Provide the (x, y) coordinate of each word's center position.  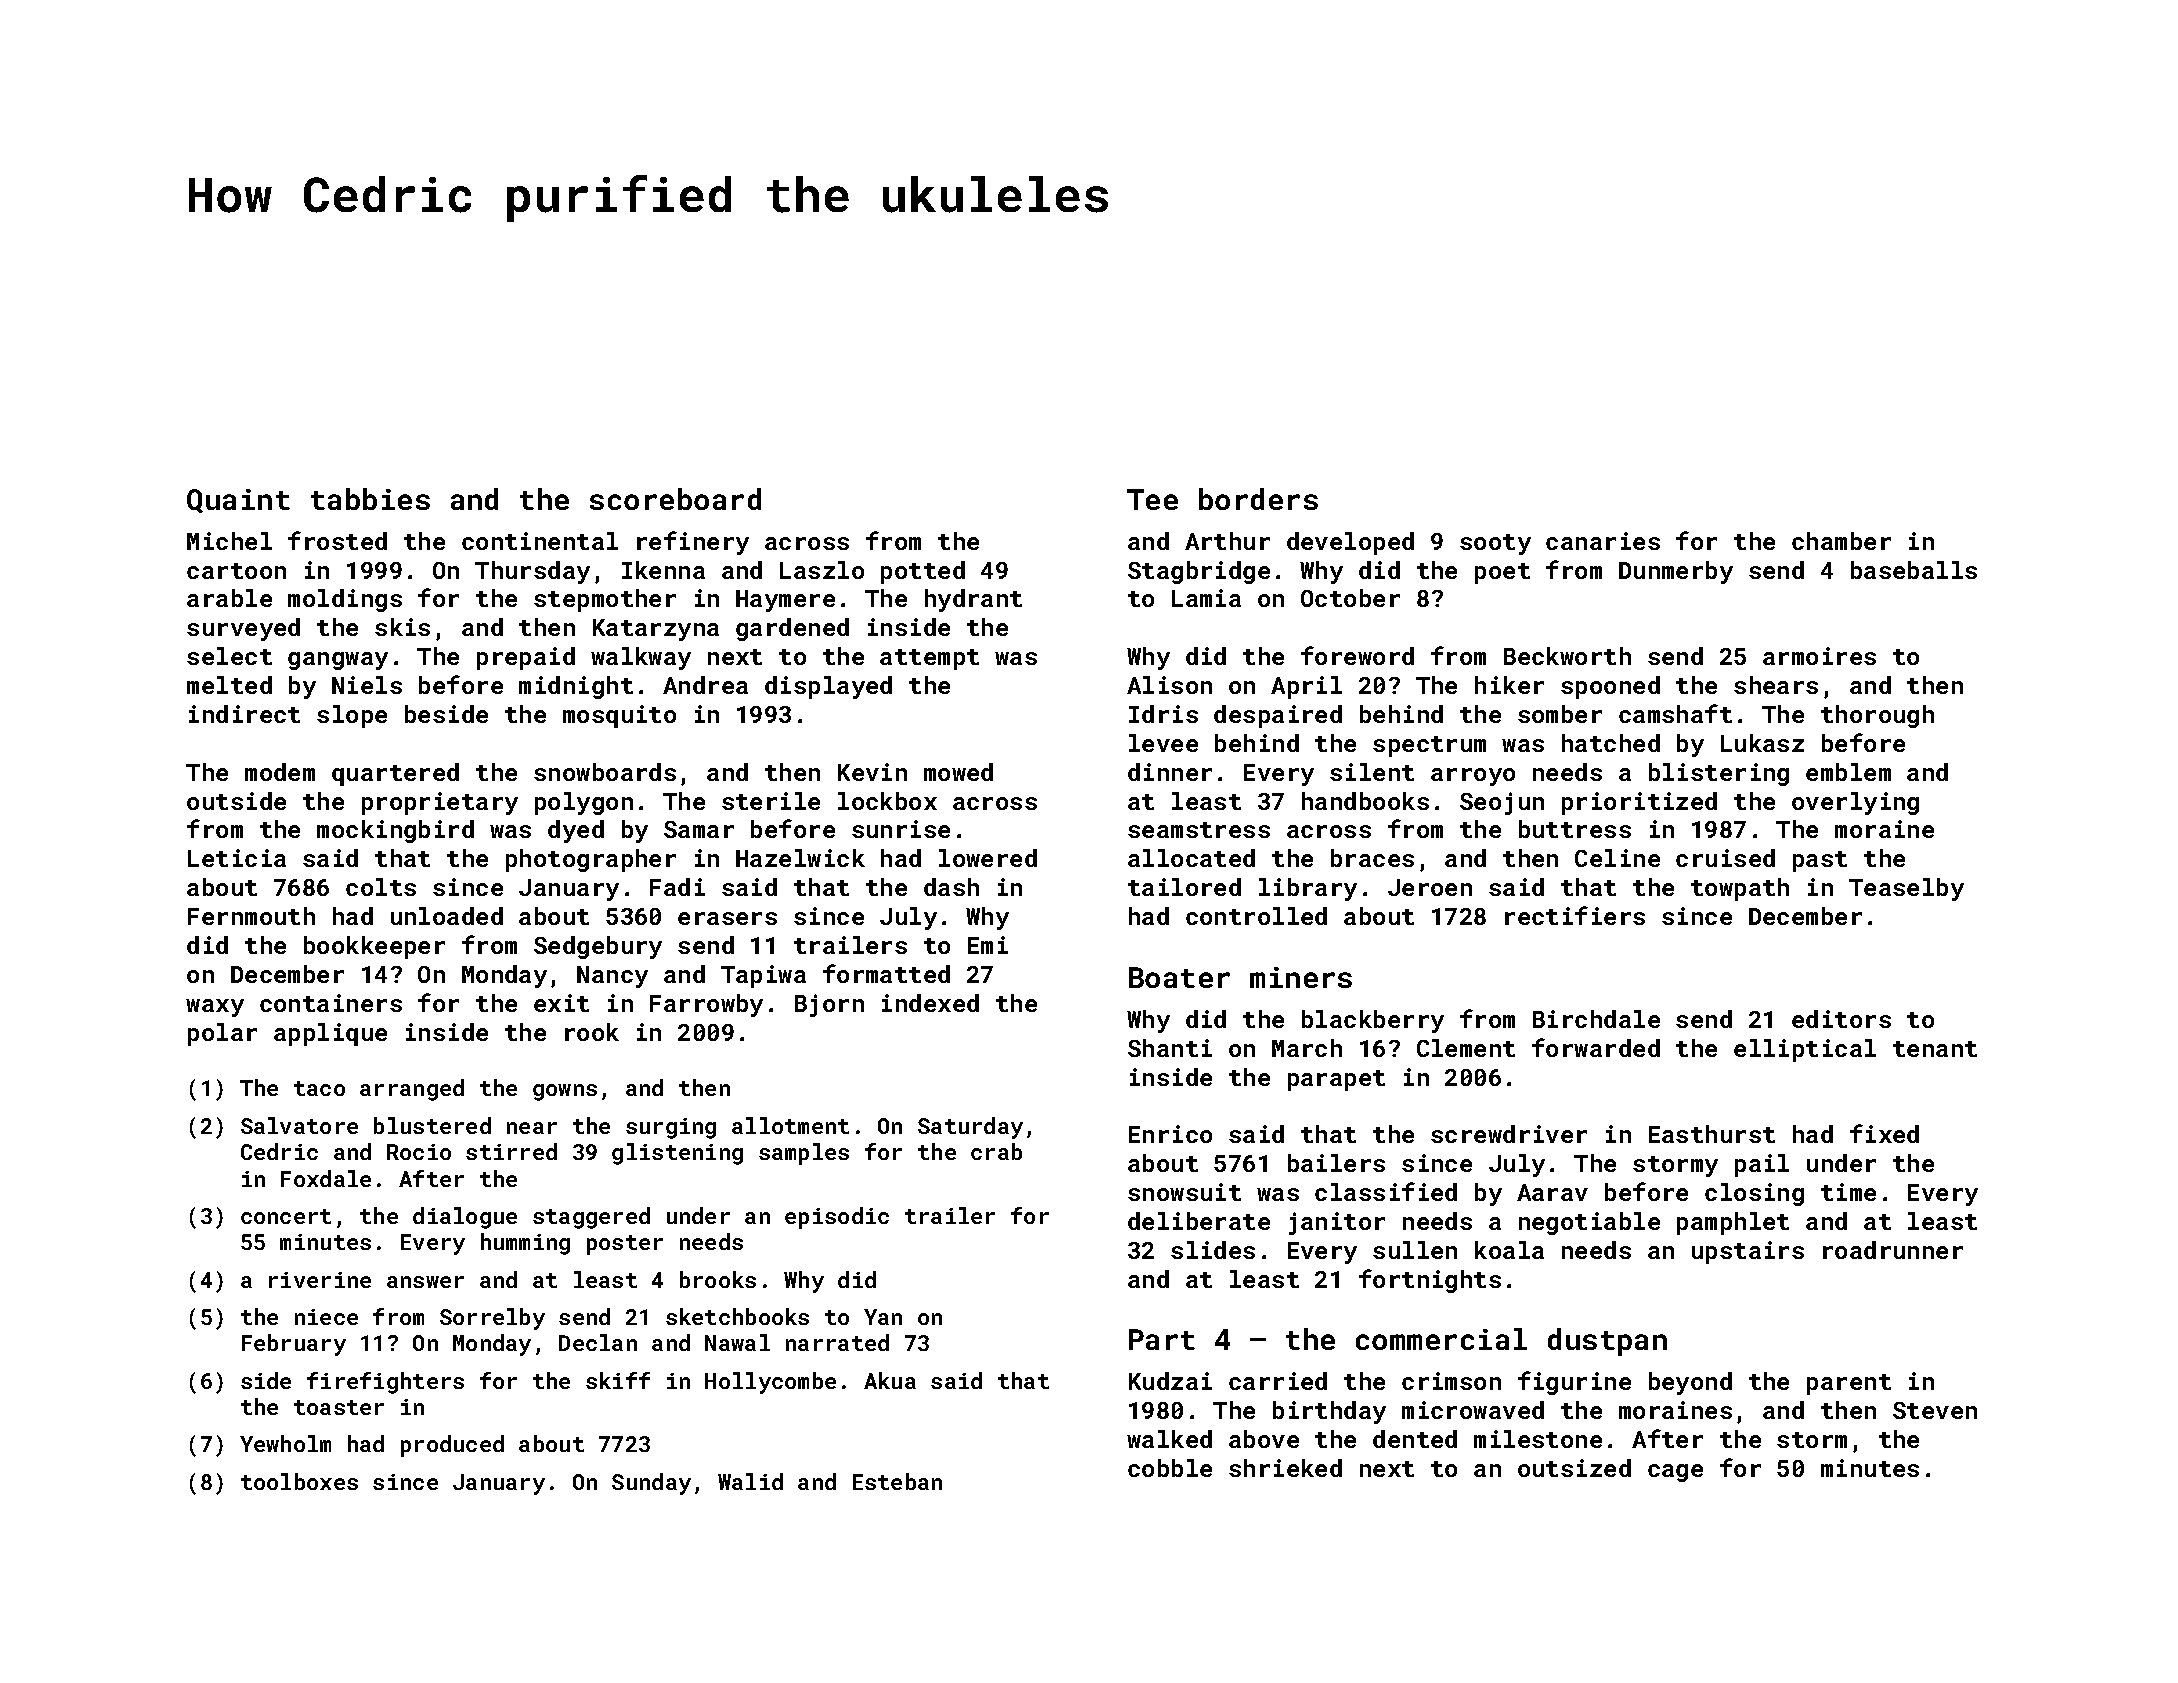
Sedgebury (598, 947)
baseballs (1914, 570)
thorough (1877, 716)
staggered (591, 1218)
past (1820, 861)
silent (1372, 772)
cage (1675, 1473)
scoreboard (675, 499)
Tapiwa (763, 976)
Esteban (897, 1481)
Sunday (651, 1484)
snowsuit (1184, 1192)
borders (1258, 499)
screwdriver (1509, 1134)
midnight (576, 687)
